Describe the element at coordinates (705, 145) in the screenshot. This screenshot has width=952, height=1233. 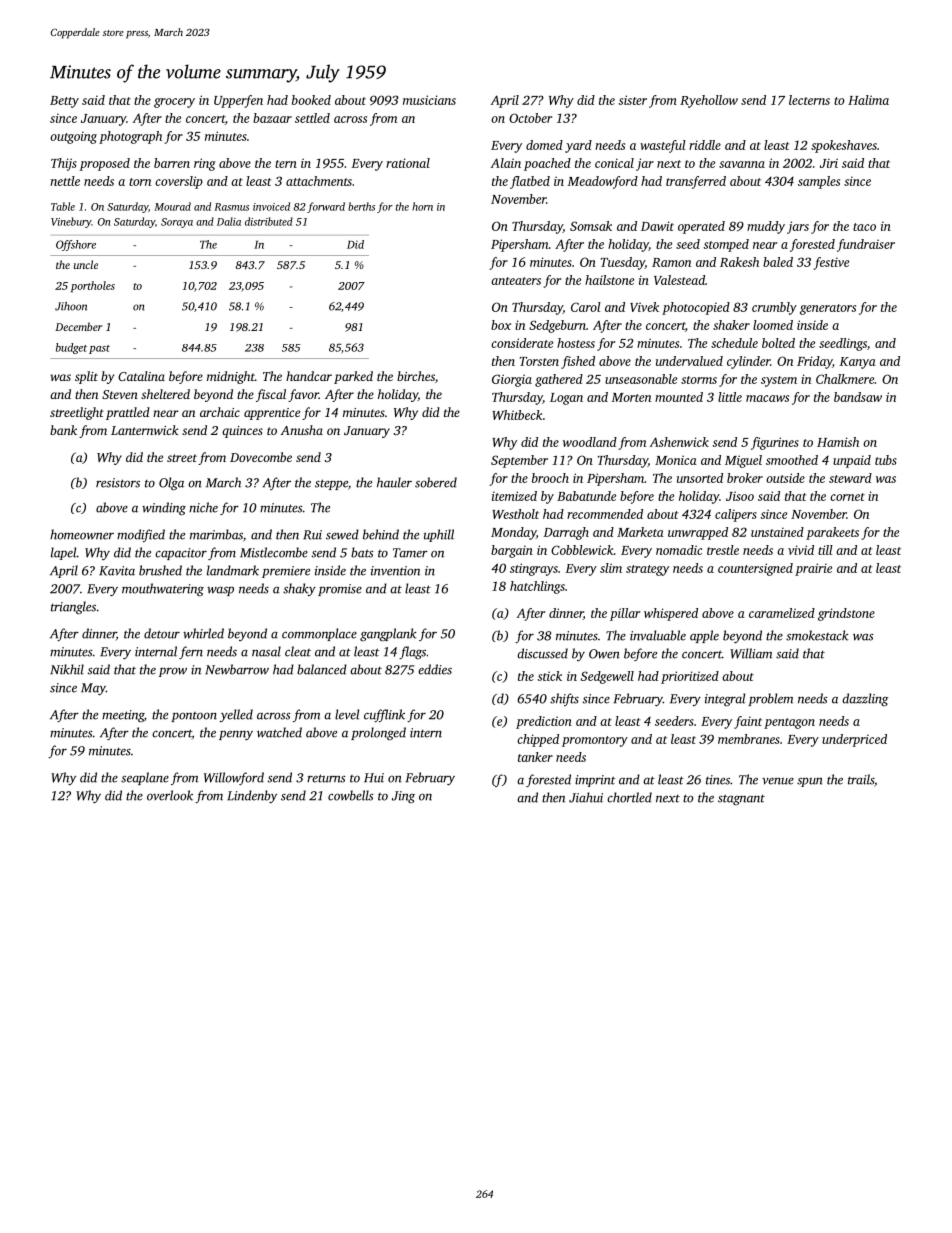
I see `riddle` at that location.
